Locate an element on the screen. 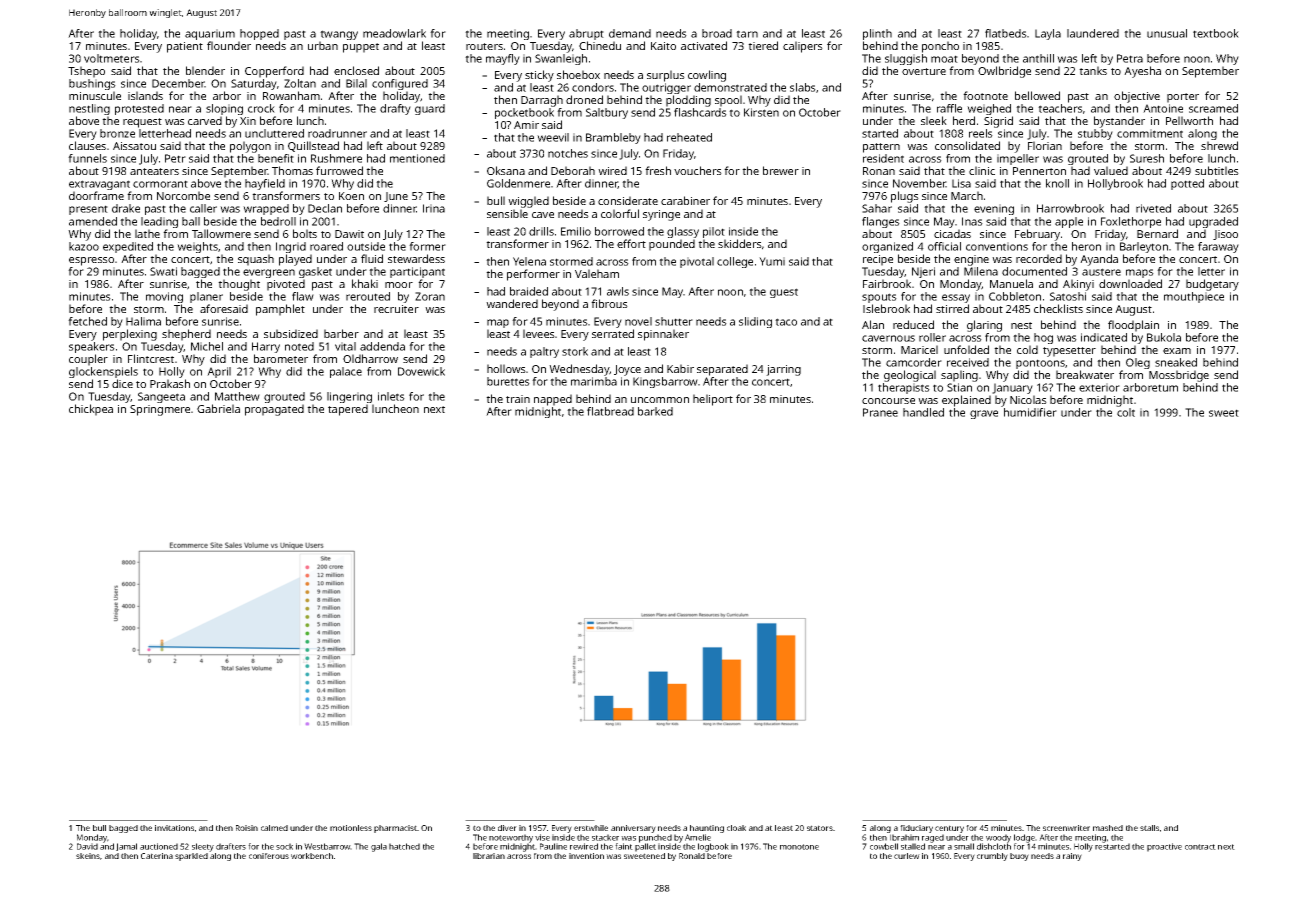 The width and height of the screenshot is (1308, 924). flatbeds is located at coordinates (1006, 33).
